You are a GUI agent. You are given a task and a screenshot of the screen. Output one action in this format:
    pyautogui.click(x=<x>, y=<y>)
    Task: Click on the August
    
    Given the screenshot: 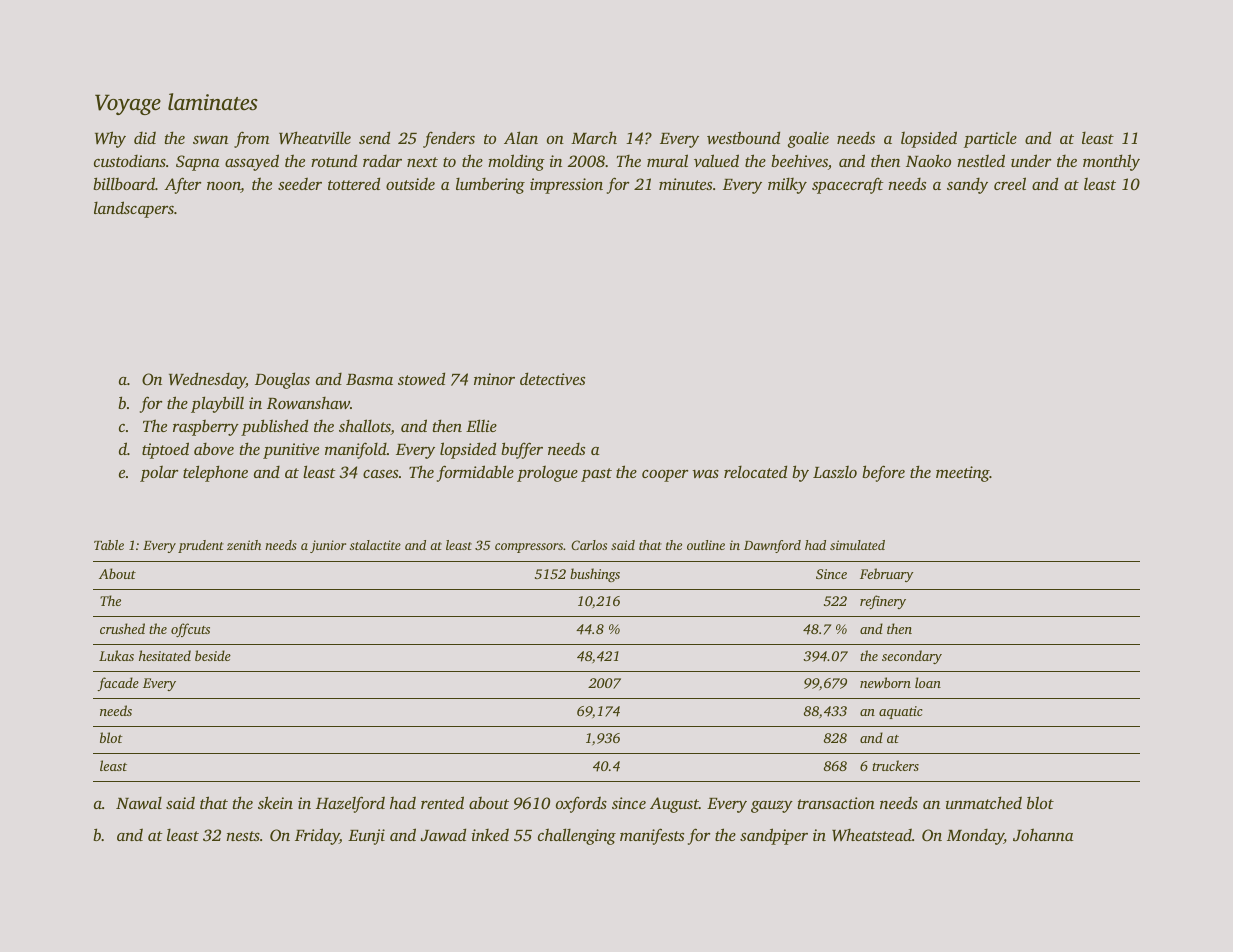 What is the action you would take?
    pyautogui.click(x=674, y=805)
